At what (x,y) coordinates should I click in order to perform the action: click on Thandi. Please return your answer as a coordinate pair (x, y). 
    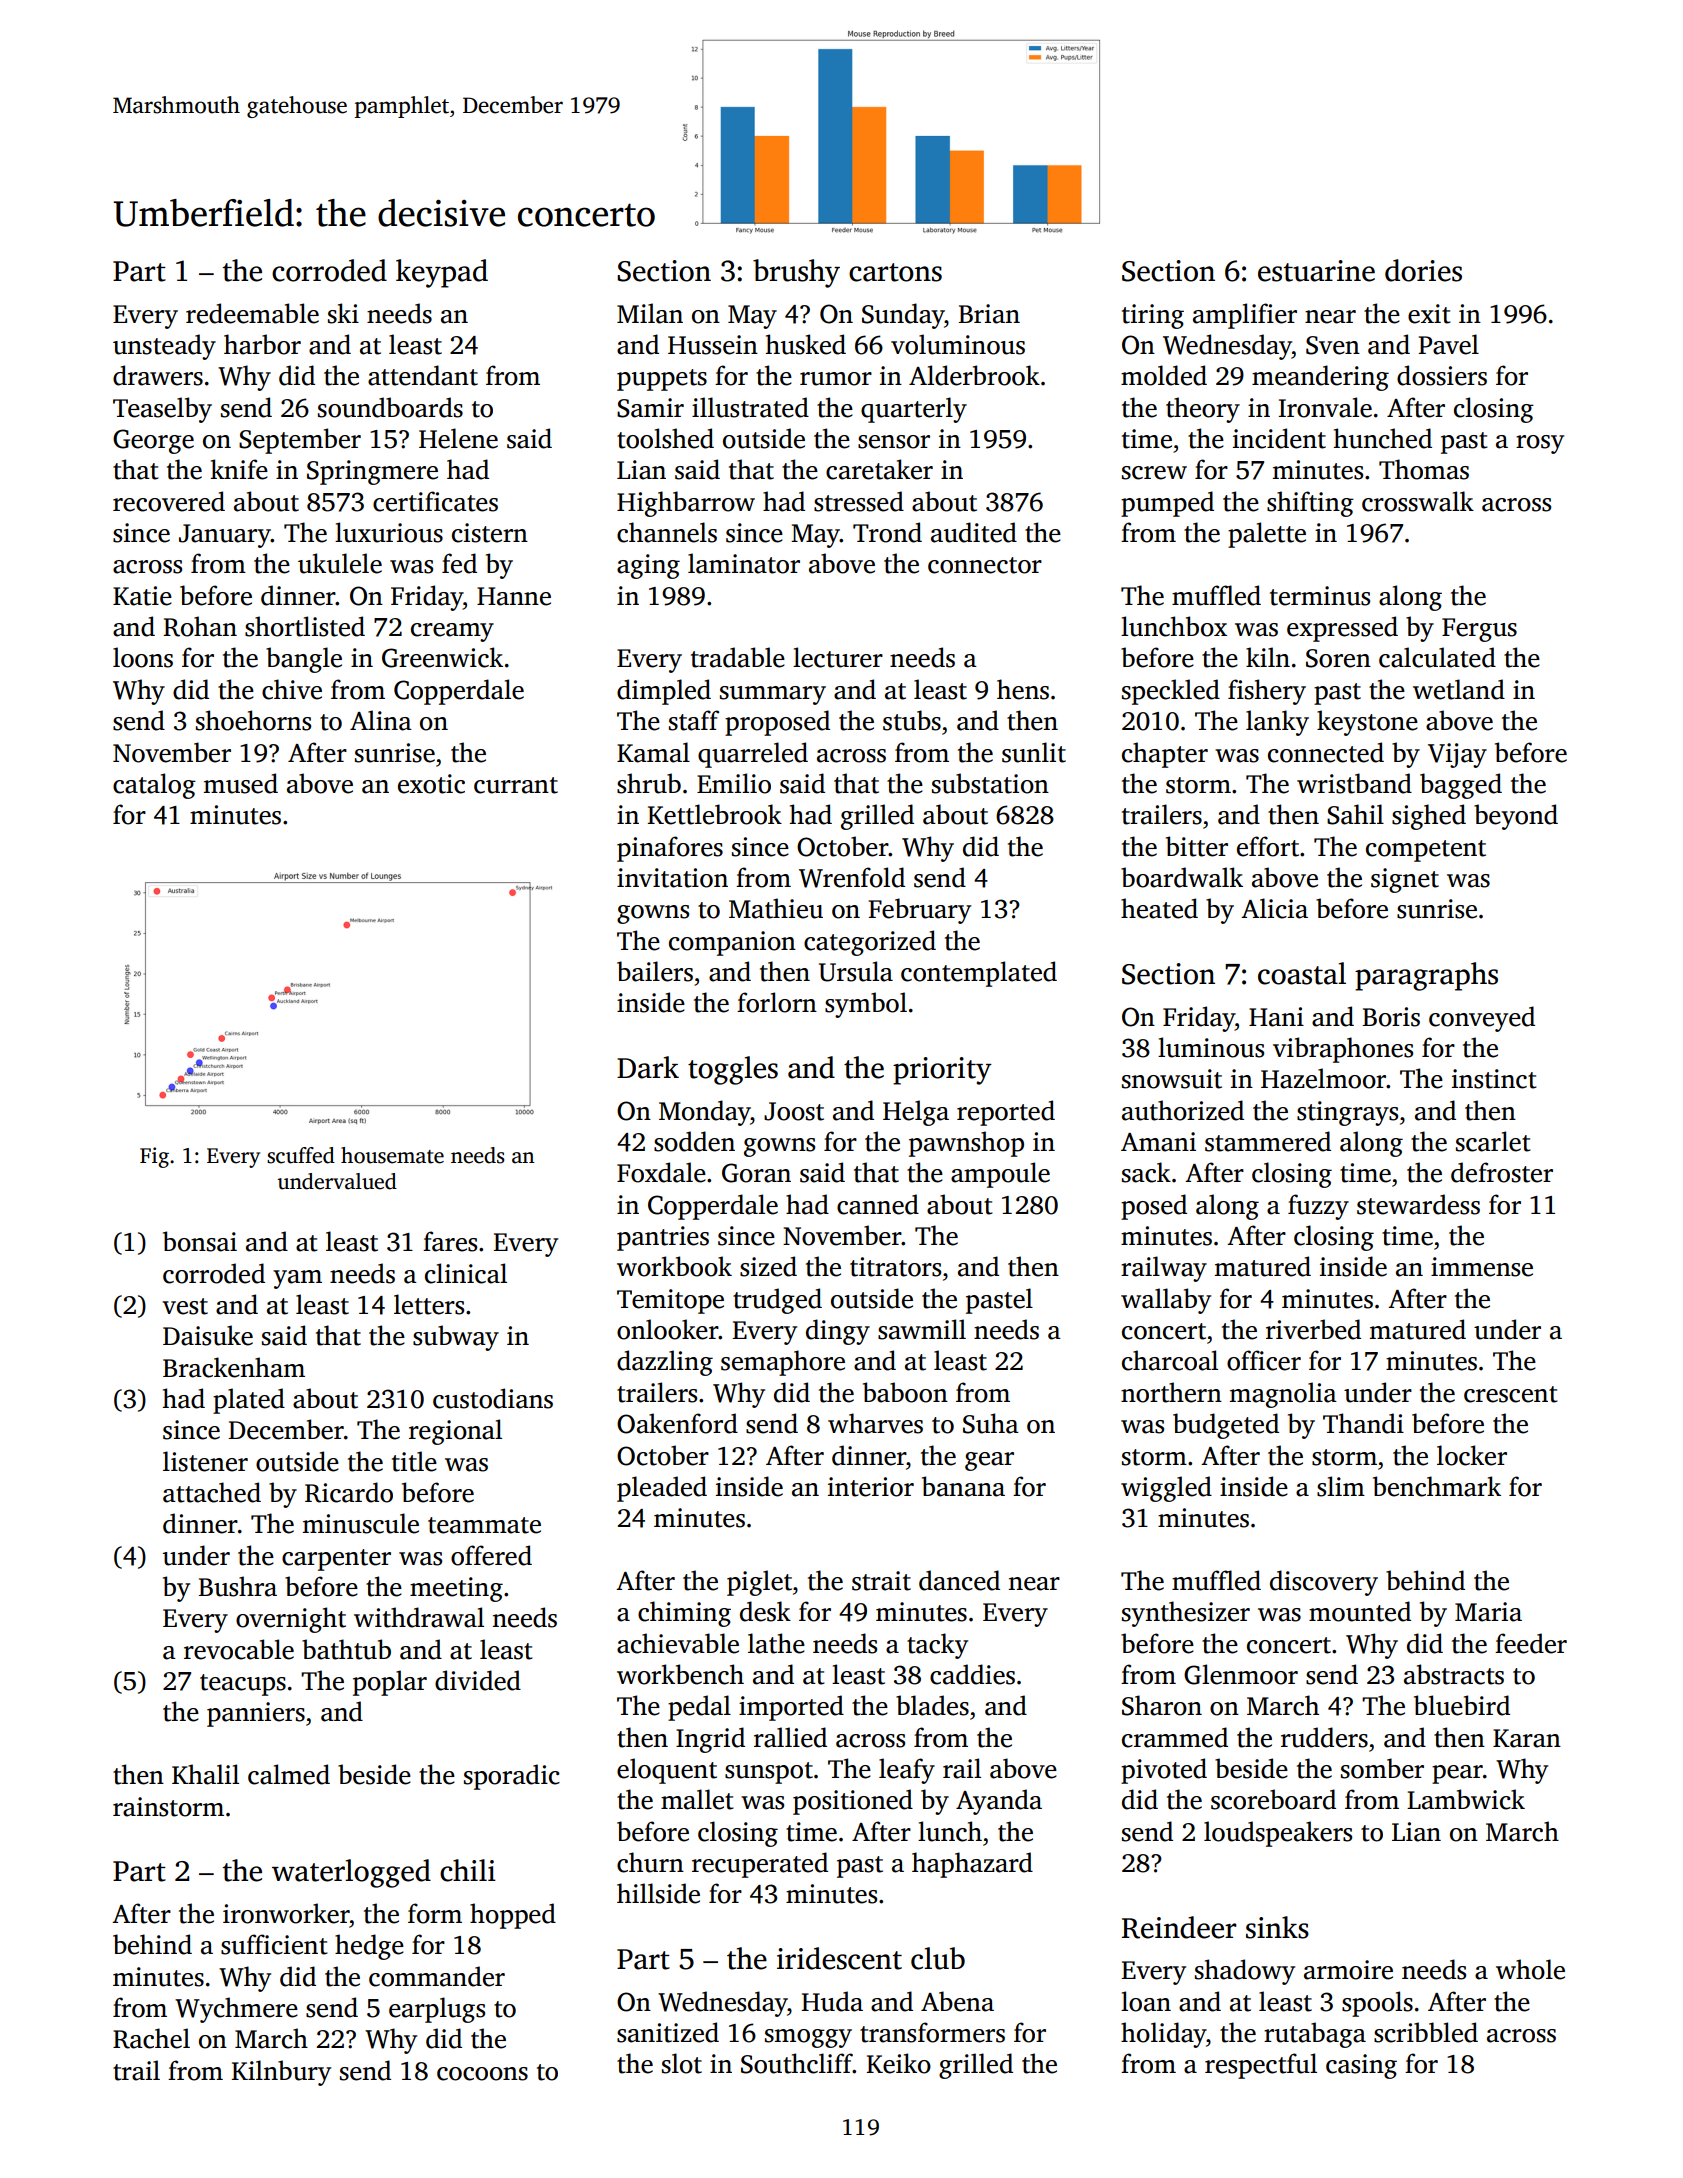
    Looking at the image, I should click on (1363, 1423).
